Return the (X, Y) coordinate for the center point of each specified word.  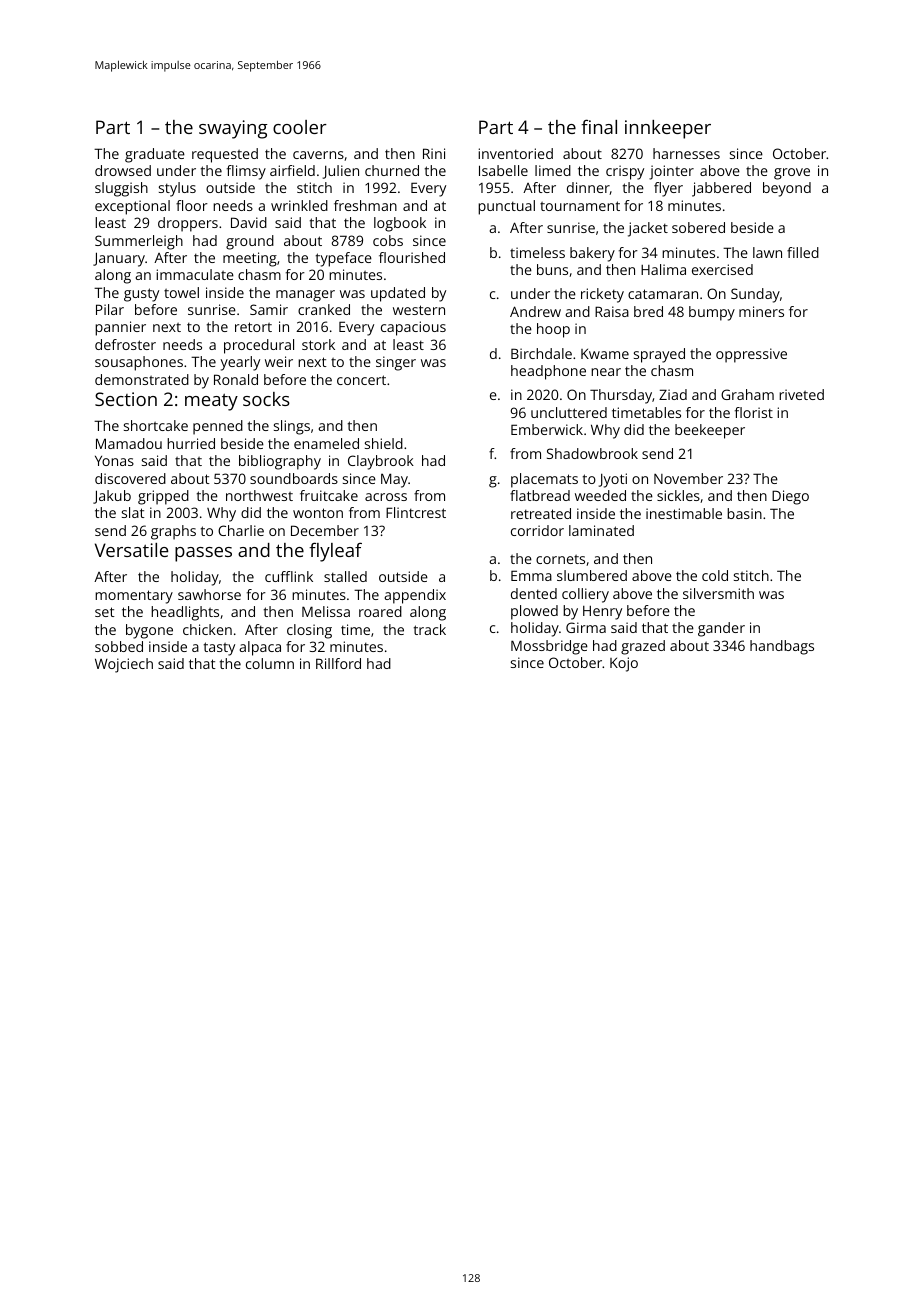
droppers (188, 224)
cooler (300, 127)
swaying (233, 129)
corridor (537, 530)
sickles (678, 495)
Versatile (131, 550)
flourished (412, 257)
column (270, 663)
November (688, 478)
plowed (534, 612)
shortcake (156, 425)
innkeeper (668, 129)
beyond (787, 189)
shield (384, 443)
